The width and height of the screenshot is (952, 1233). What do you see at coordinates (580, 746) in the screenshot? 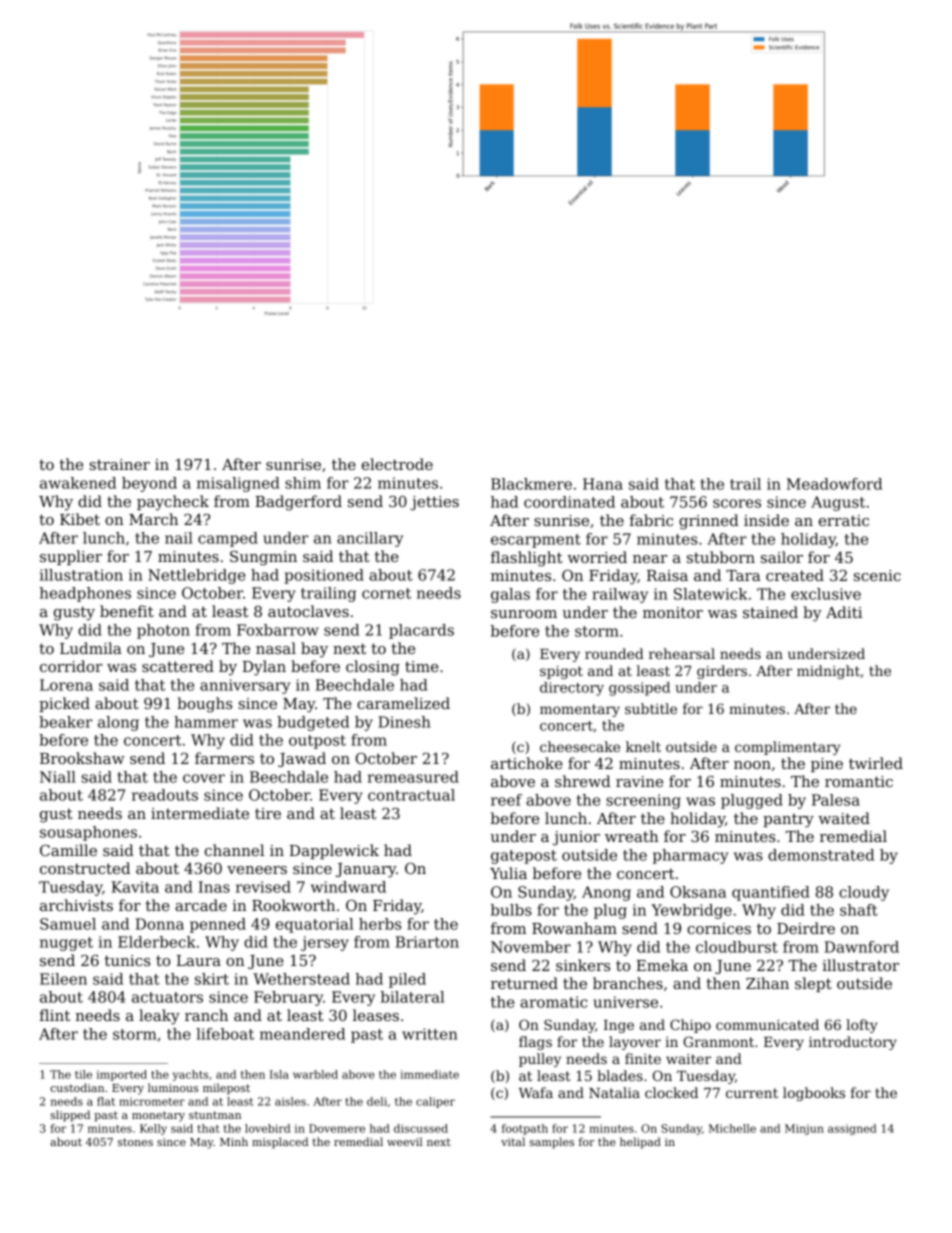
I see `cheesecake` at bounding box center [580, 746].
